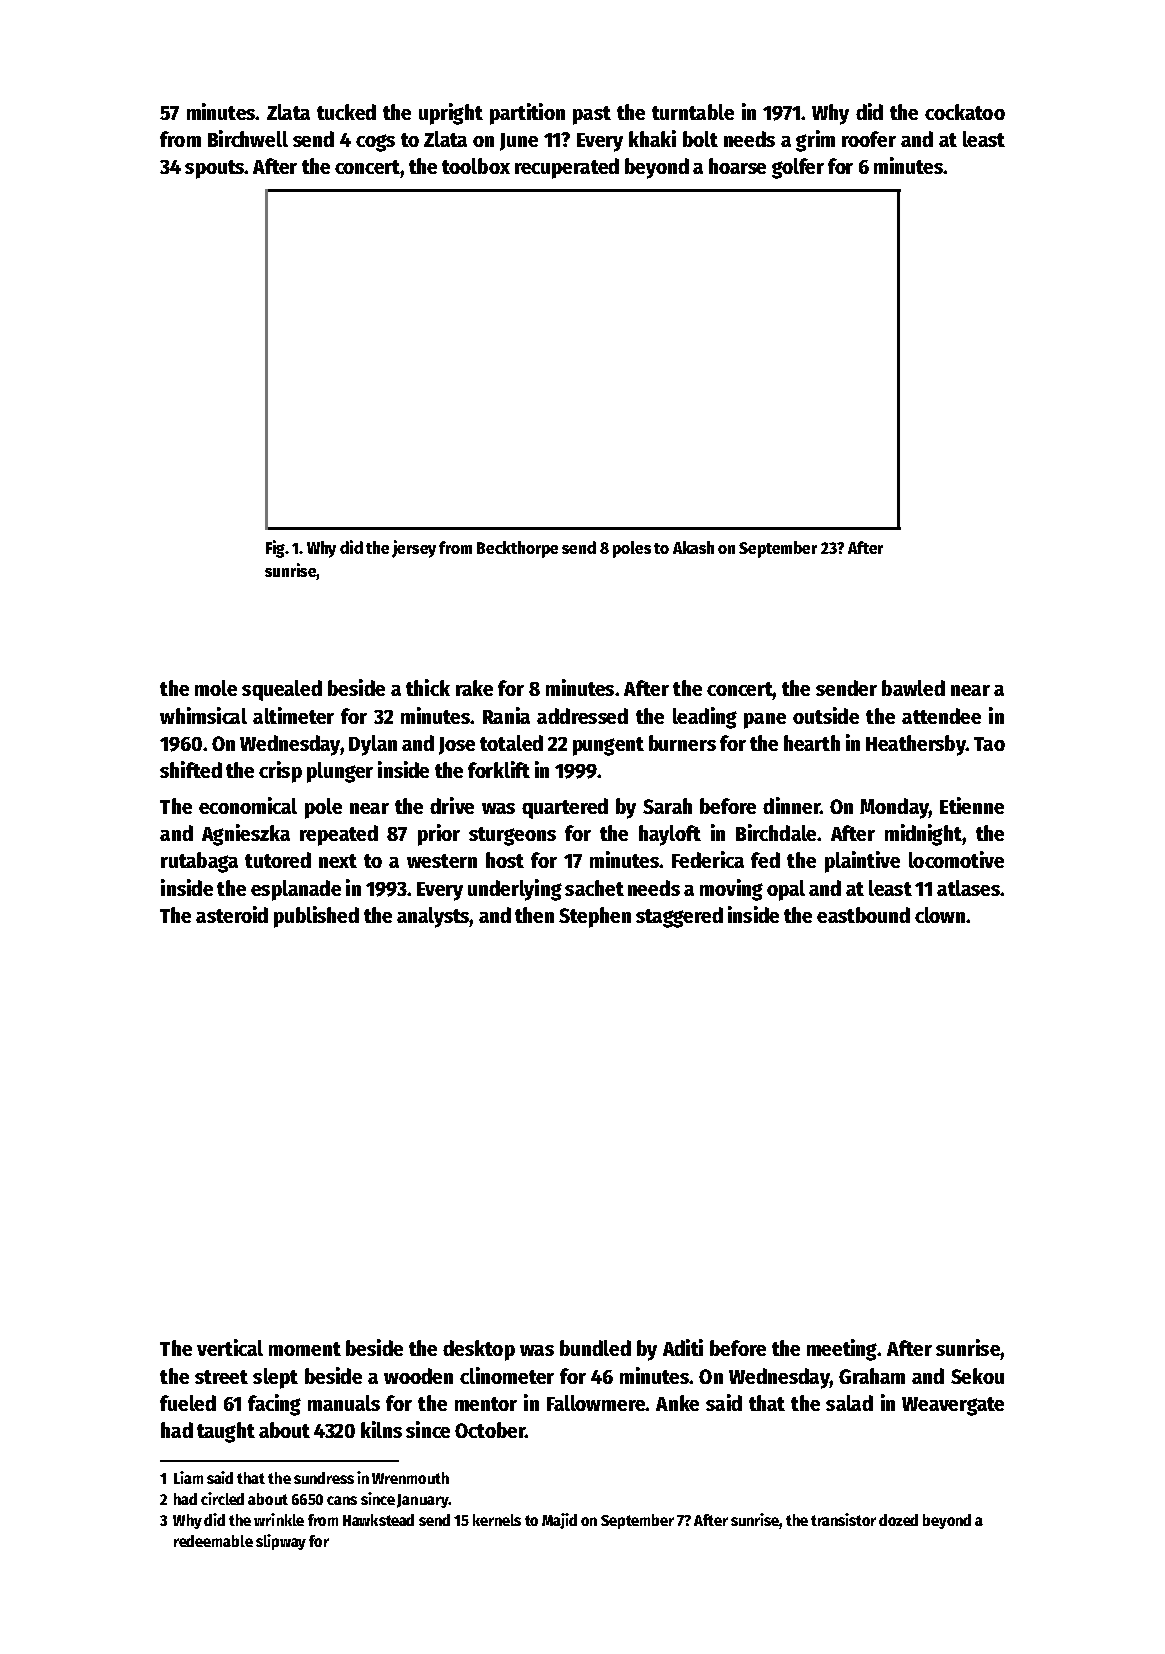 The image size is (1165, 1654). Describe the element at coordinates (567, 168) in the page. I see `recuperated` at that location.
